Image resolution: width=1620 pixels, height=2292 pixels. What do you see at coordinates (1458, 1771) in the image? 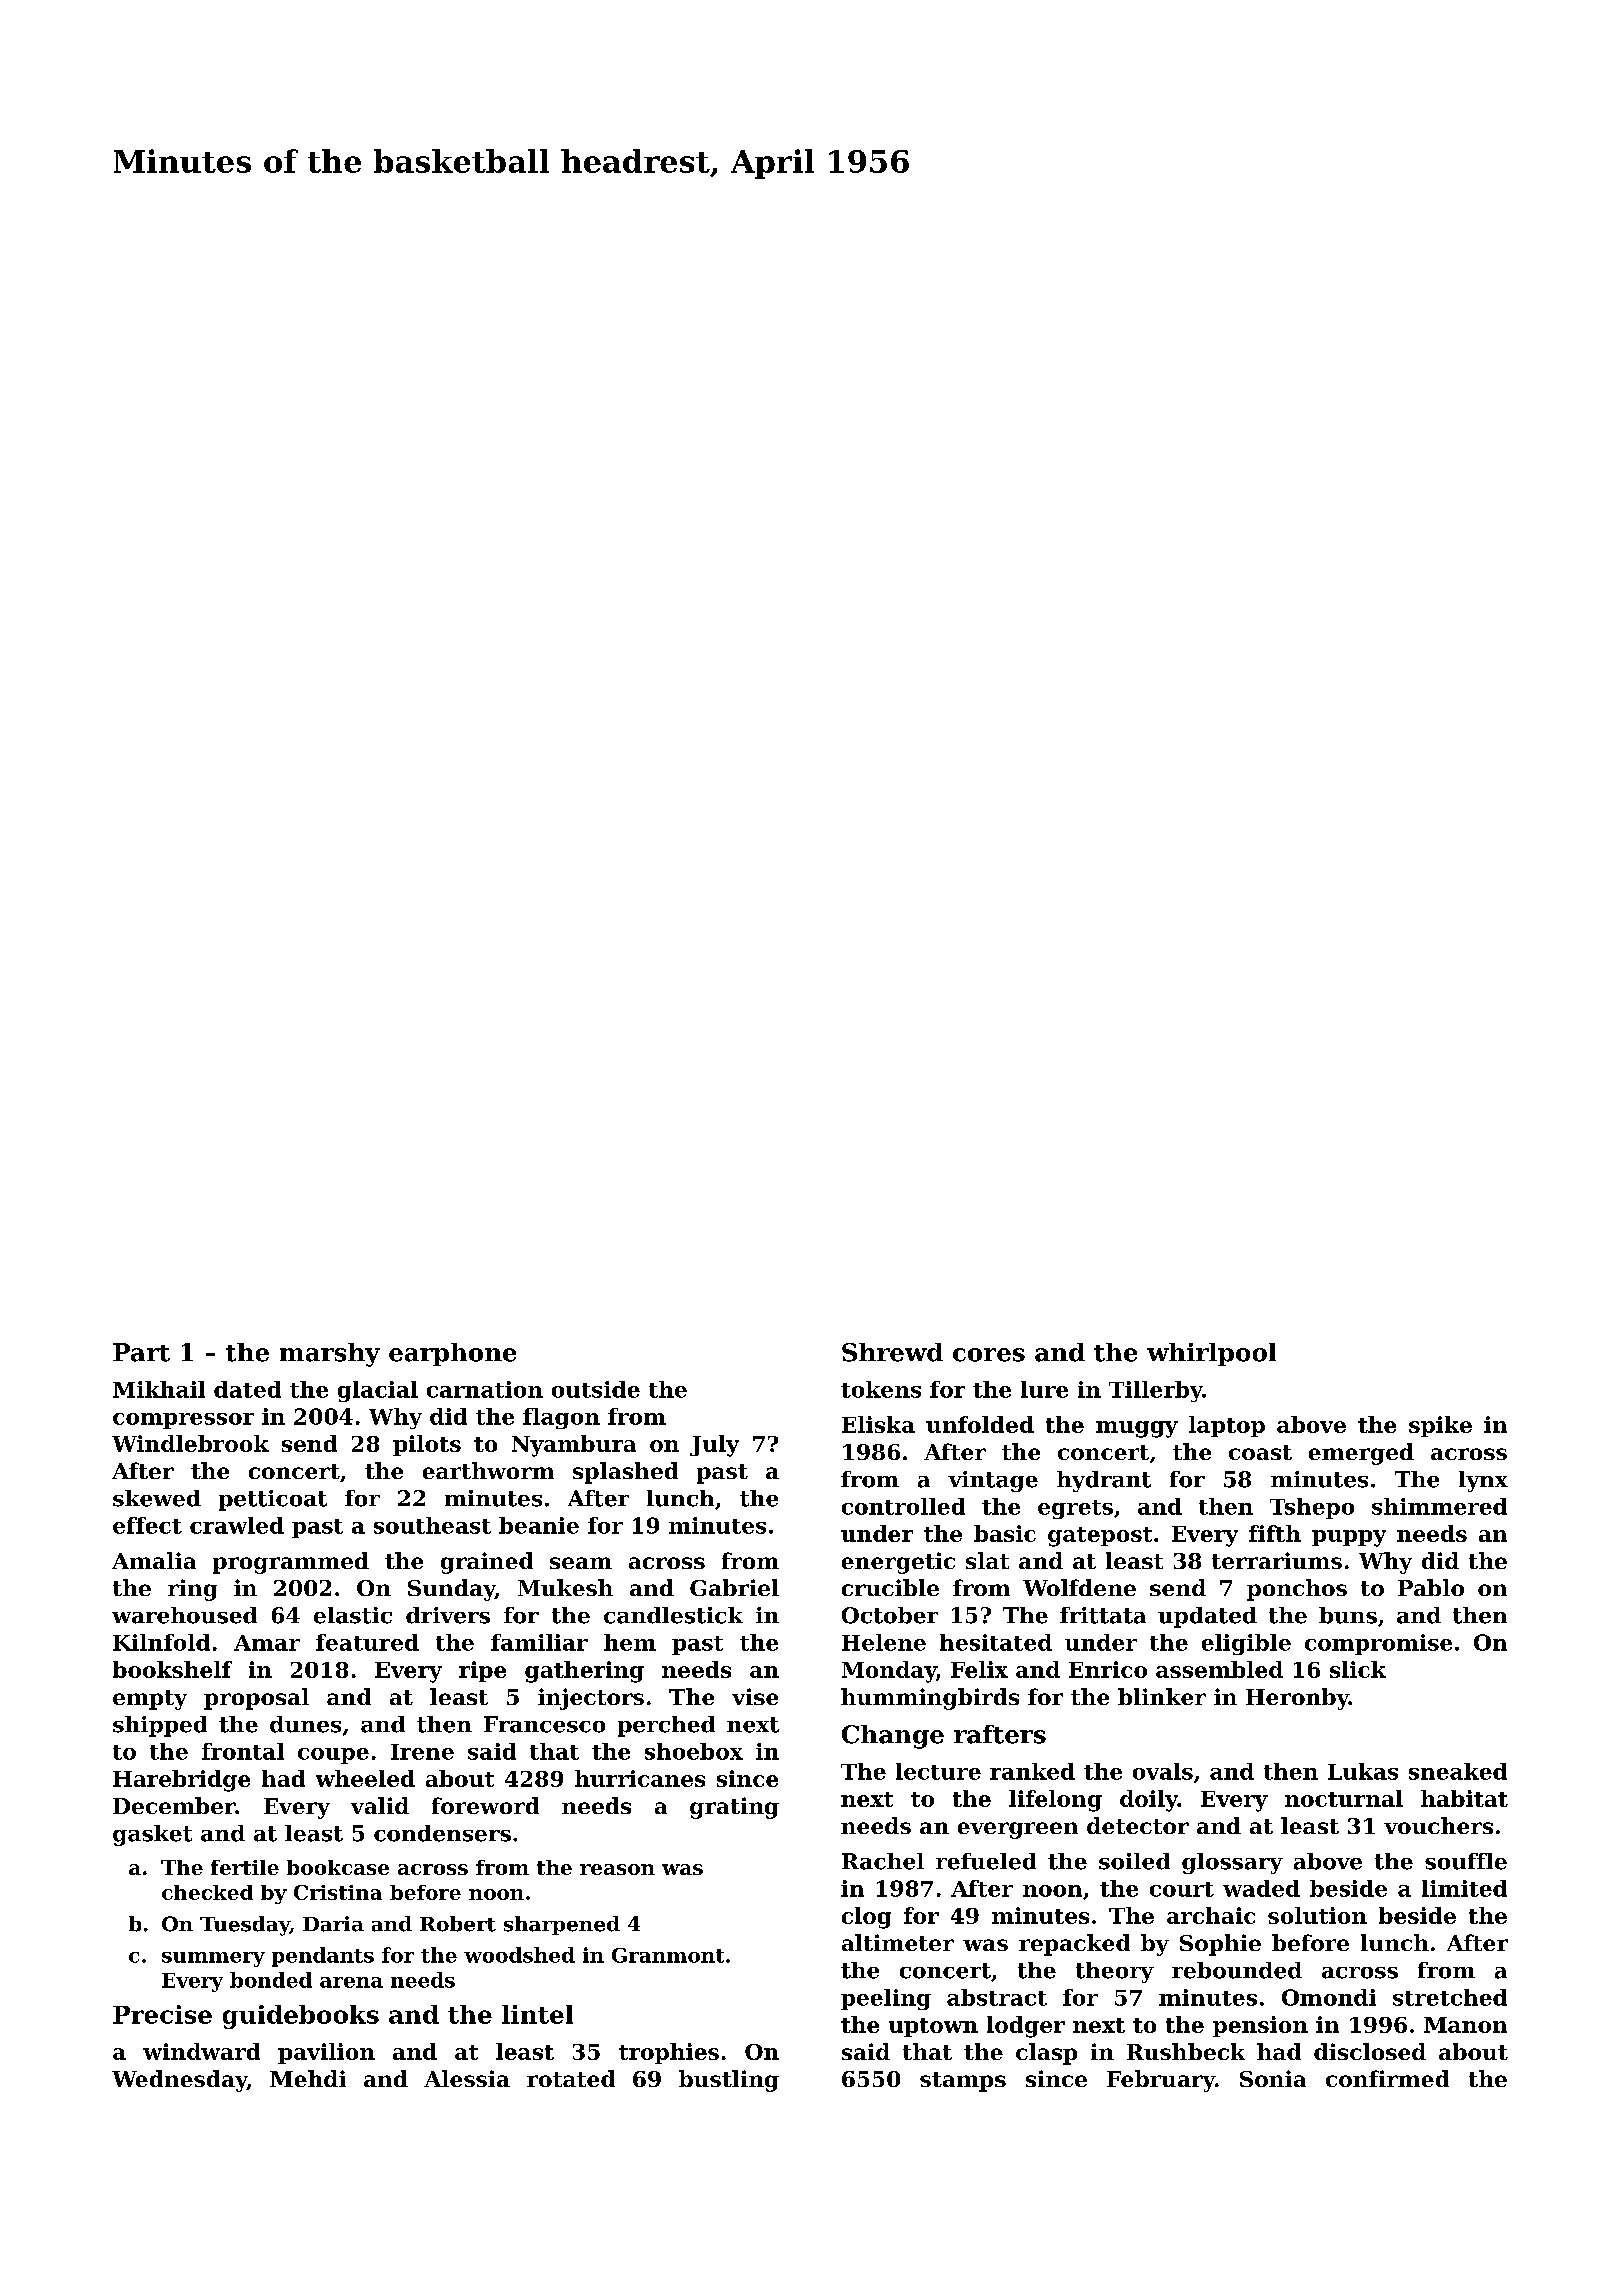
I see `sneaked` at bounding box center [1458, 1771].
